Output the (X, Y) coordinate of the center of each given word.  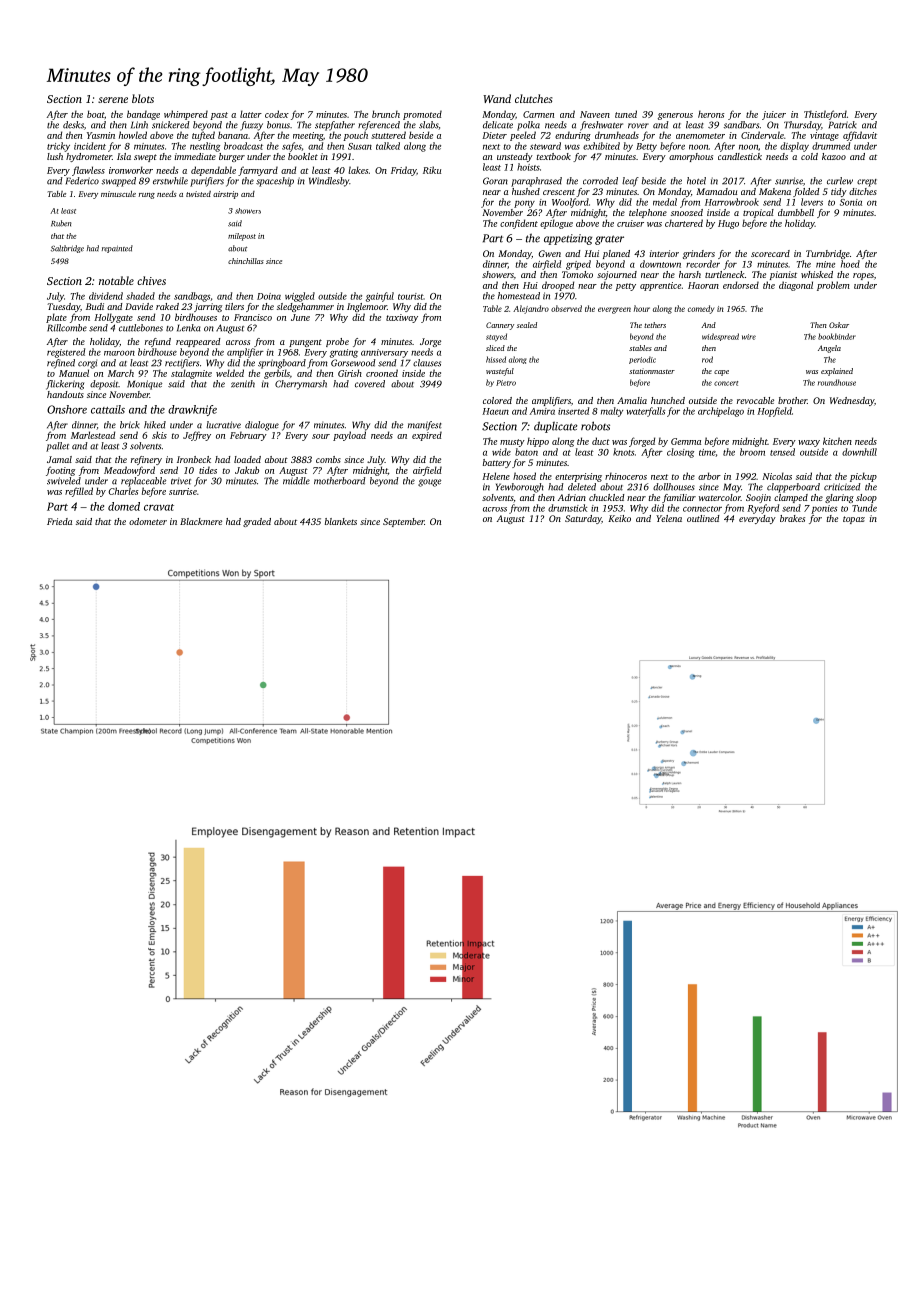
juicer (774, 115)
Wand (497, 98)
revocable (755, 400)
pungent (305, 343)
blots (143, 98)
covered (370, 384)
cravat (159, 507)
